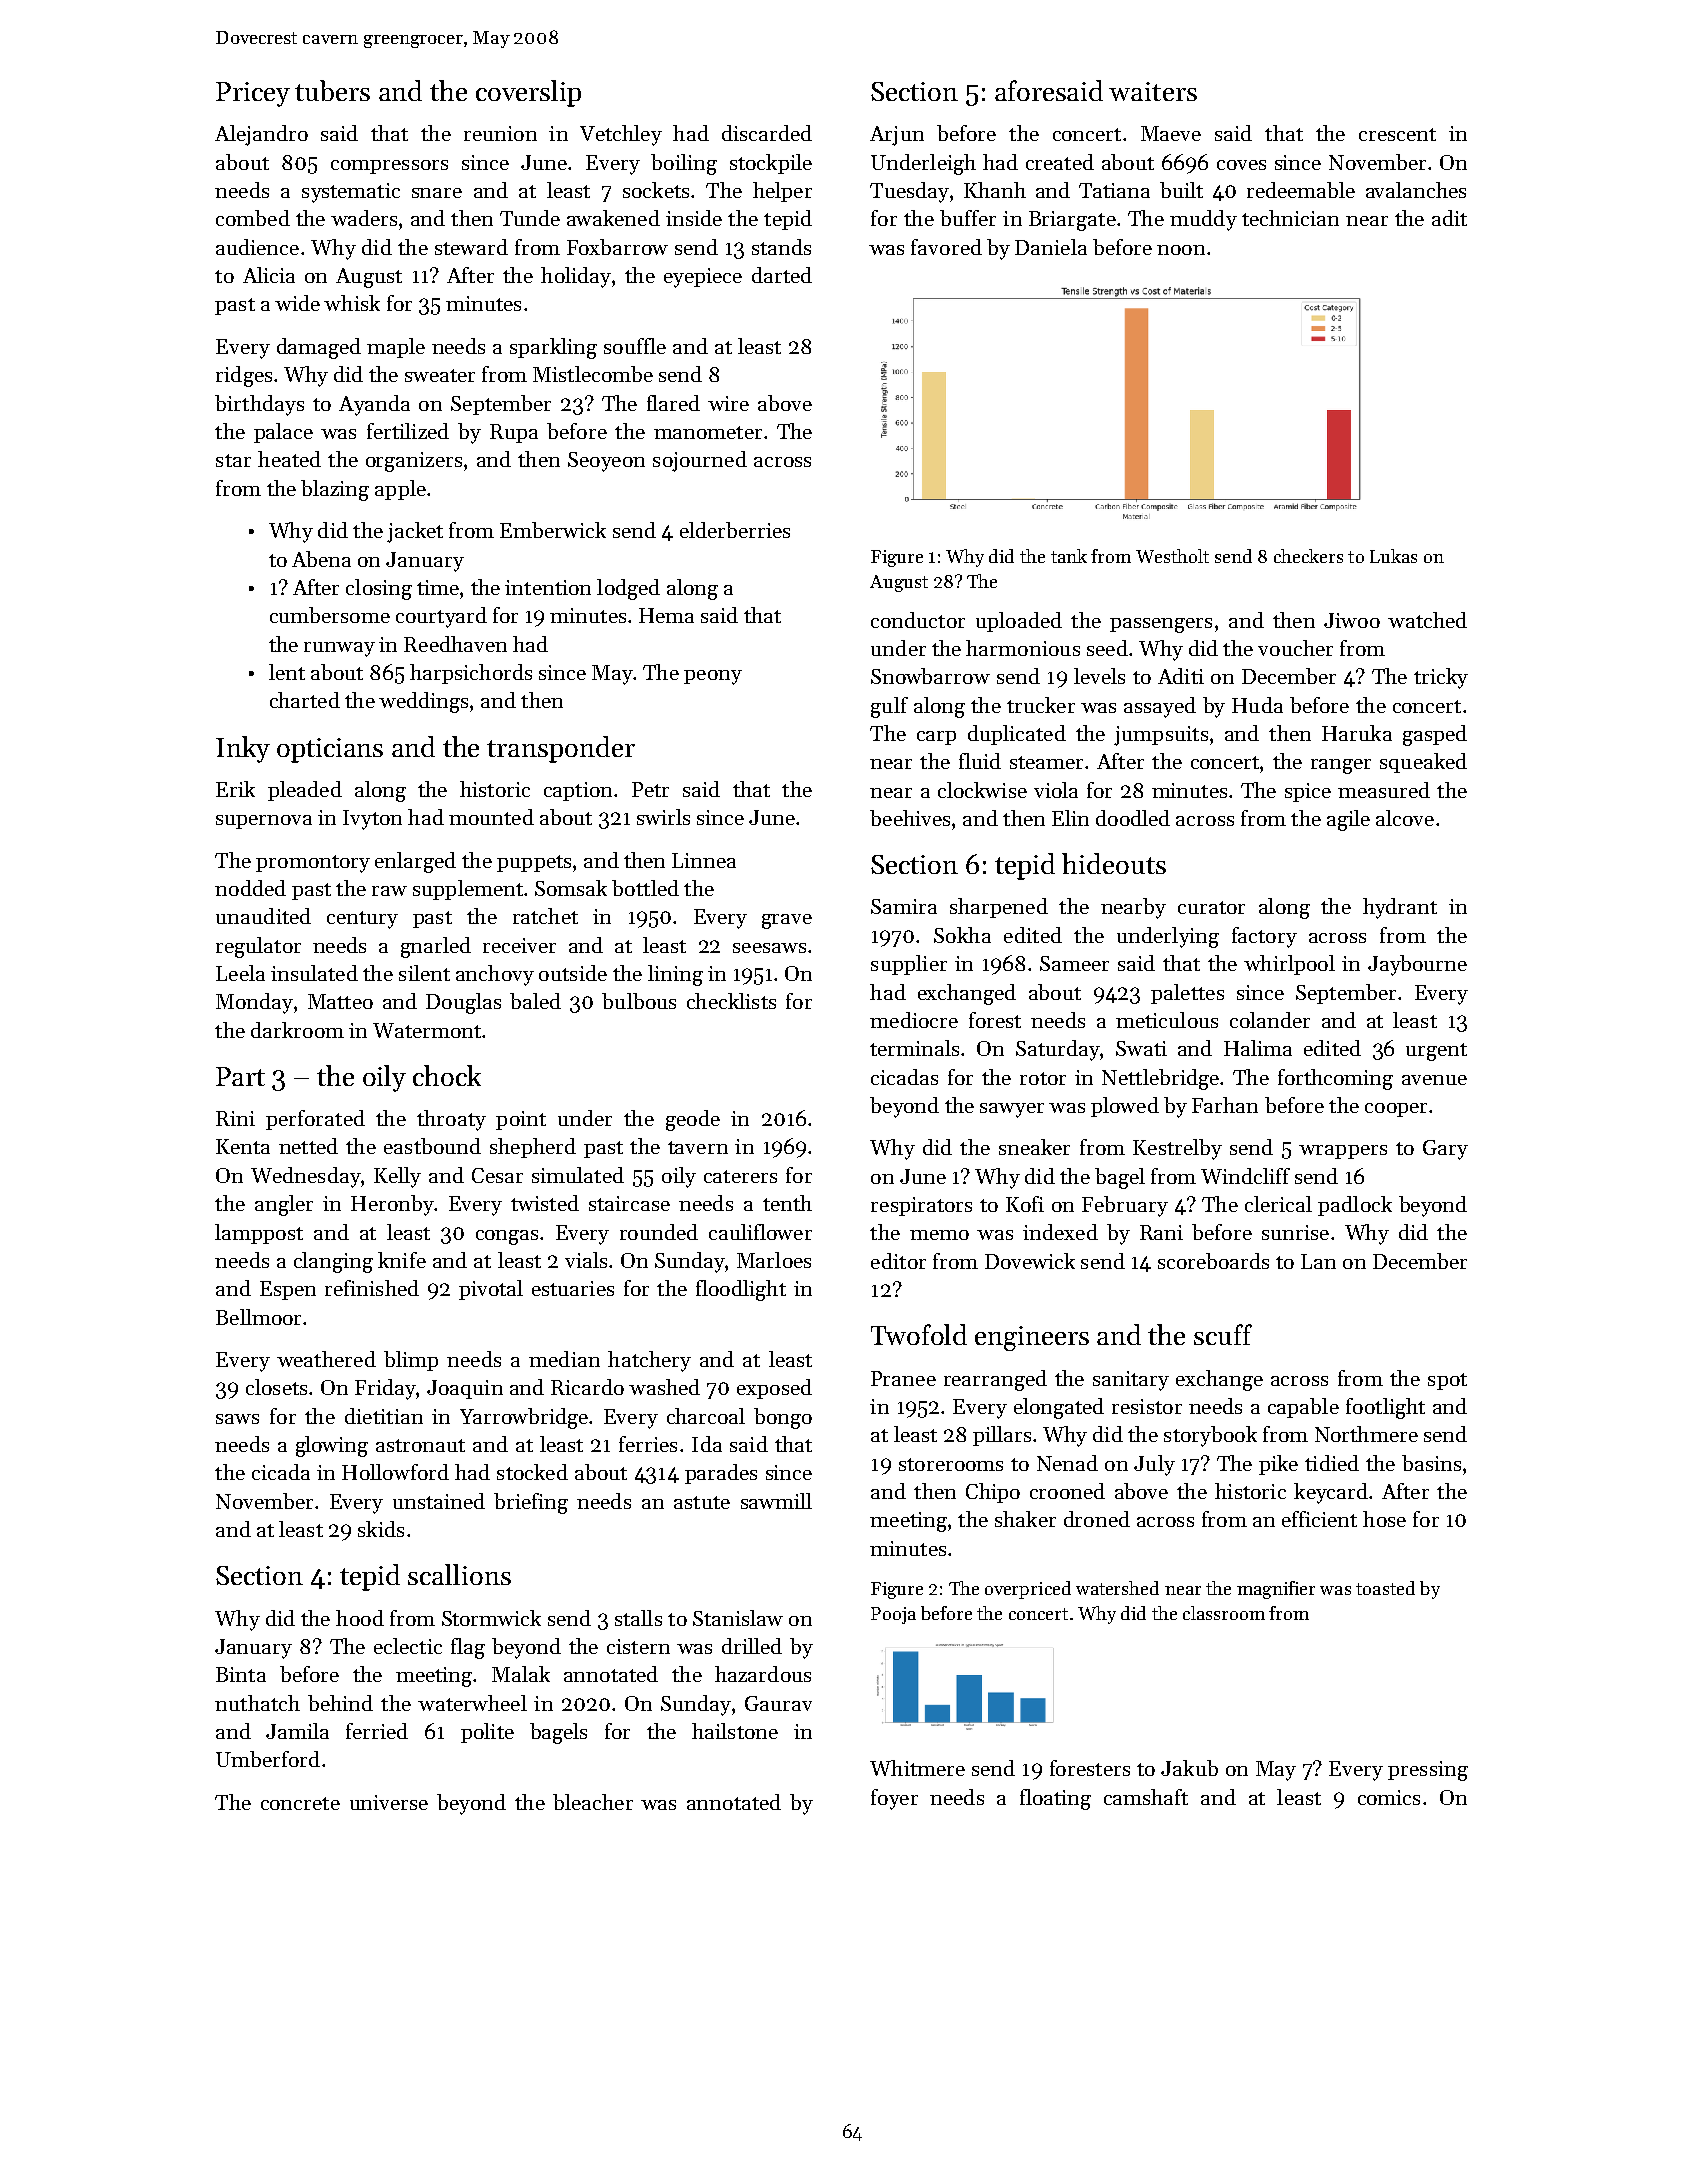  What do you see at coordinates (1153, 91) in the screenshot?
I see `waiters` at bounding box center [1153, 91].
